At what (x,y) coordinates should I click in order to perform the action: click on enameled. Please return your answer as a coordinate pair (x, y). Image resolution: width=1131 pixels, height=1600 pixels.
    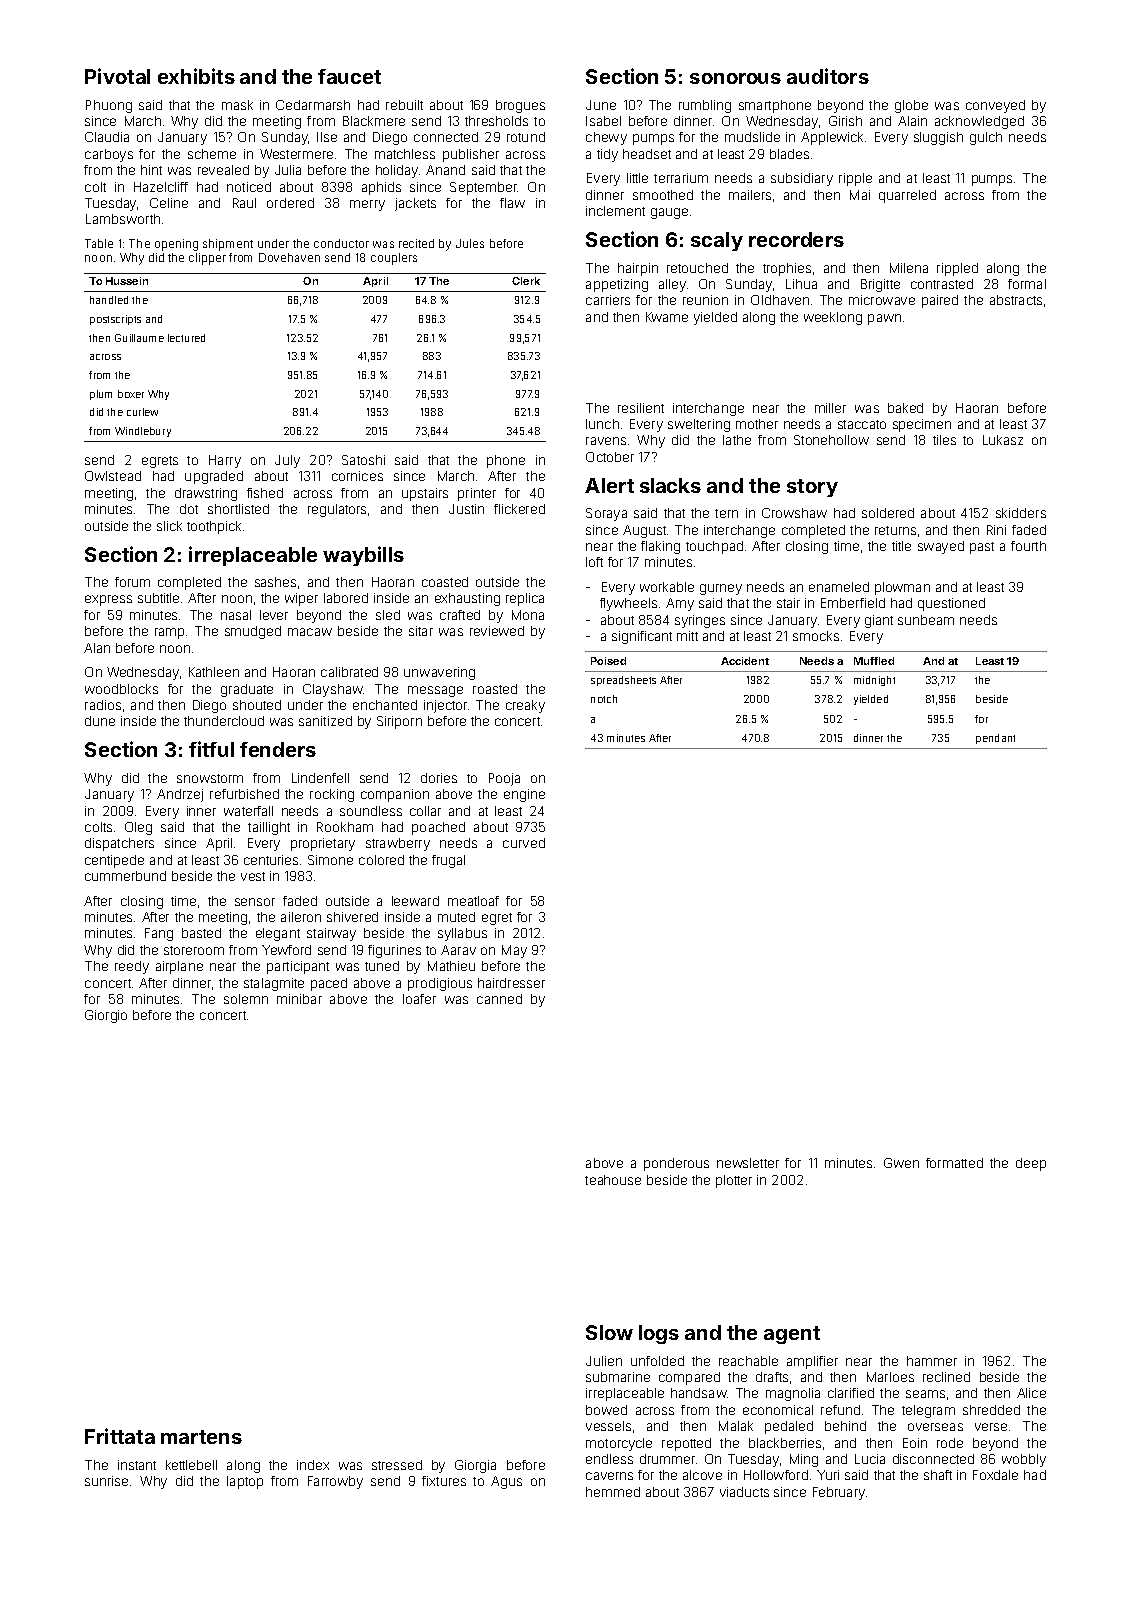
    Looking at the image, I should click on (839, 587).
